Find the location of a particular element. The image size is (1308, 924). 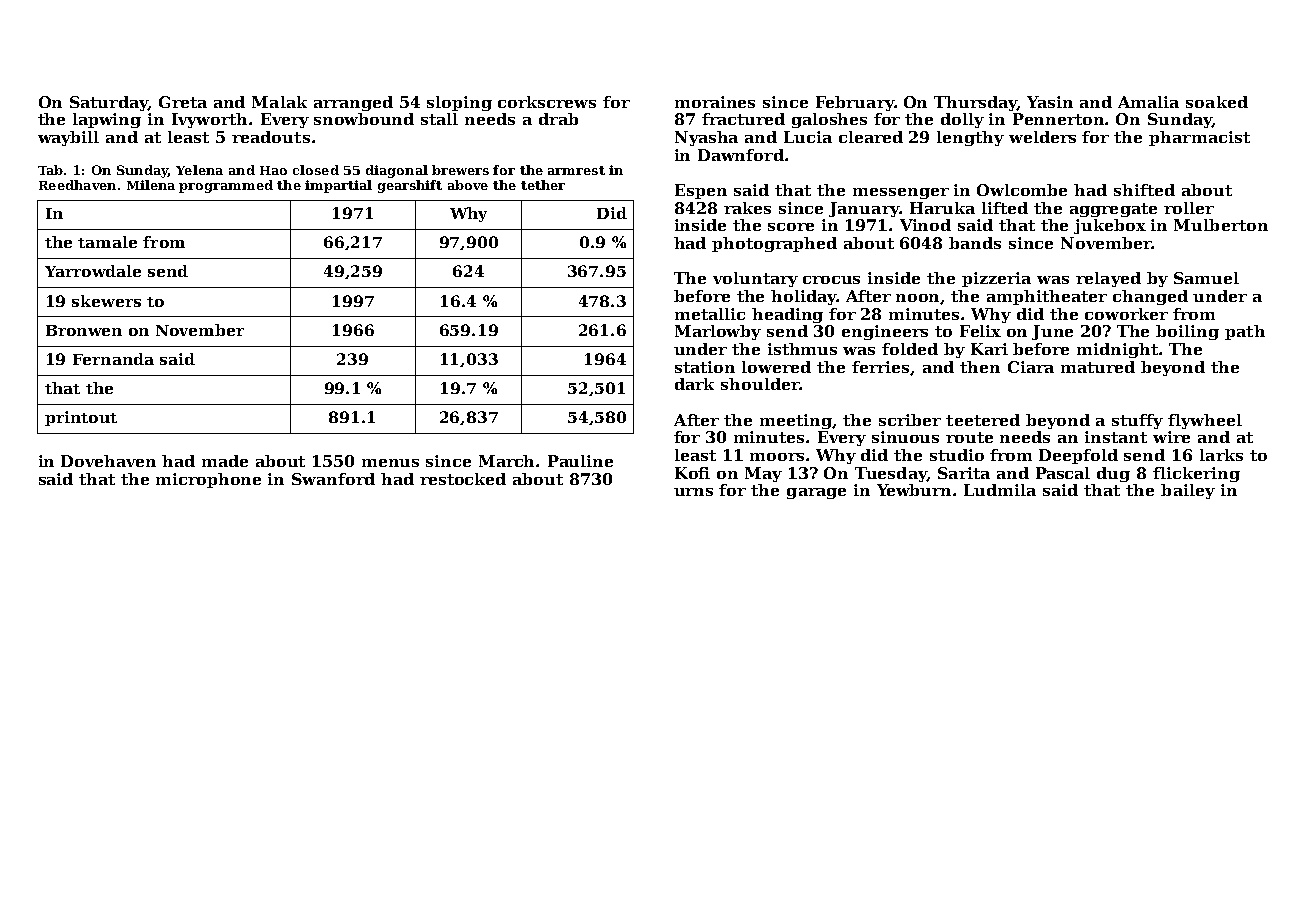

skewers is located at coordinates (106, 301).
